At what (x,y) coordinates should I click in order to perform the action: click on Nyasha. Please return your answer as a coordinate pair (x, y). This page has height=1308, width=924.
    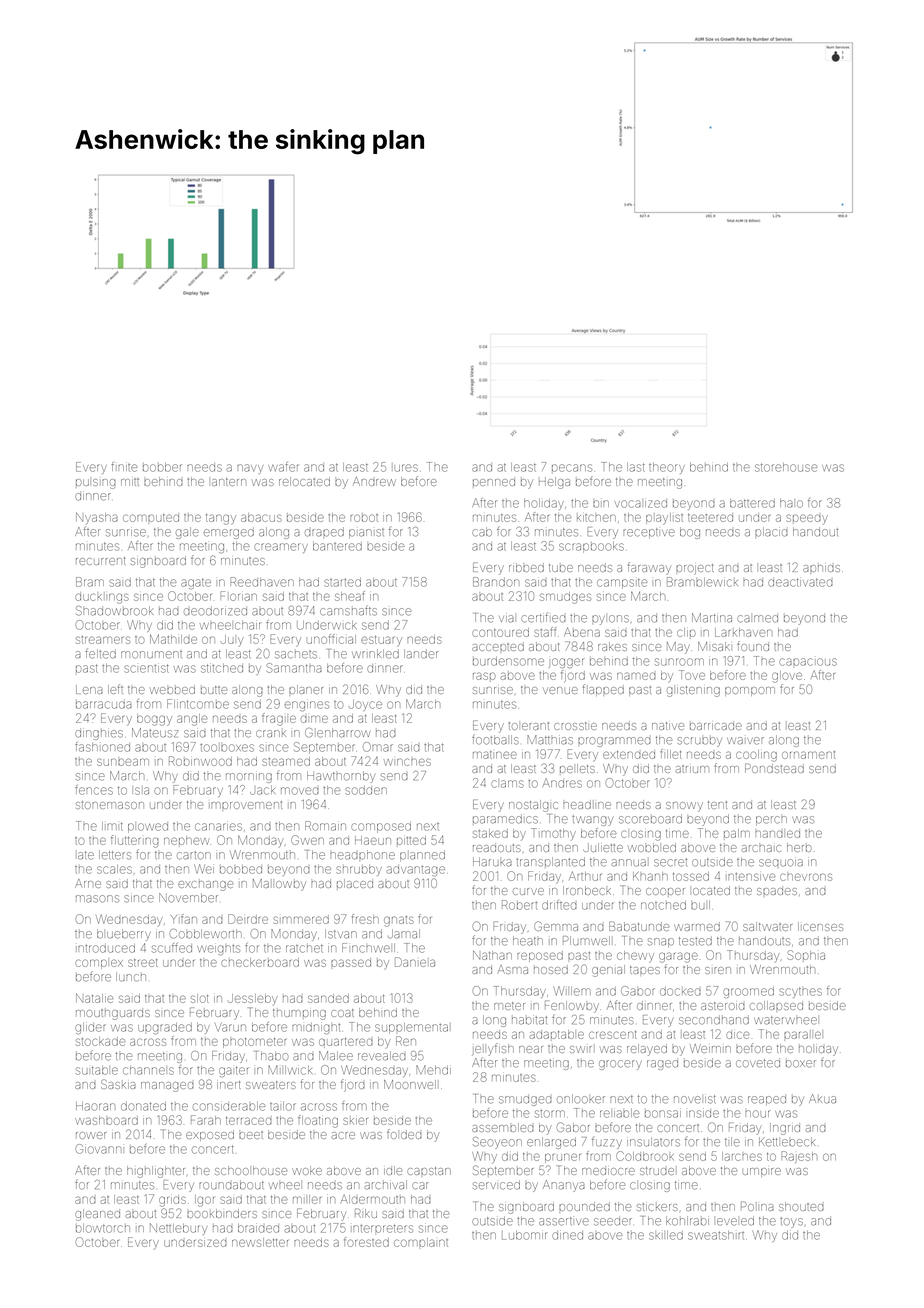
    Looking at the image, I should click on (97, 518).
